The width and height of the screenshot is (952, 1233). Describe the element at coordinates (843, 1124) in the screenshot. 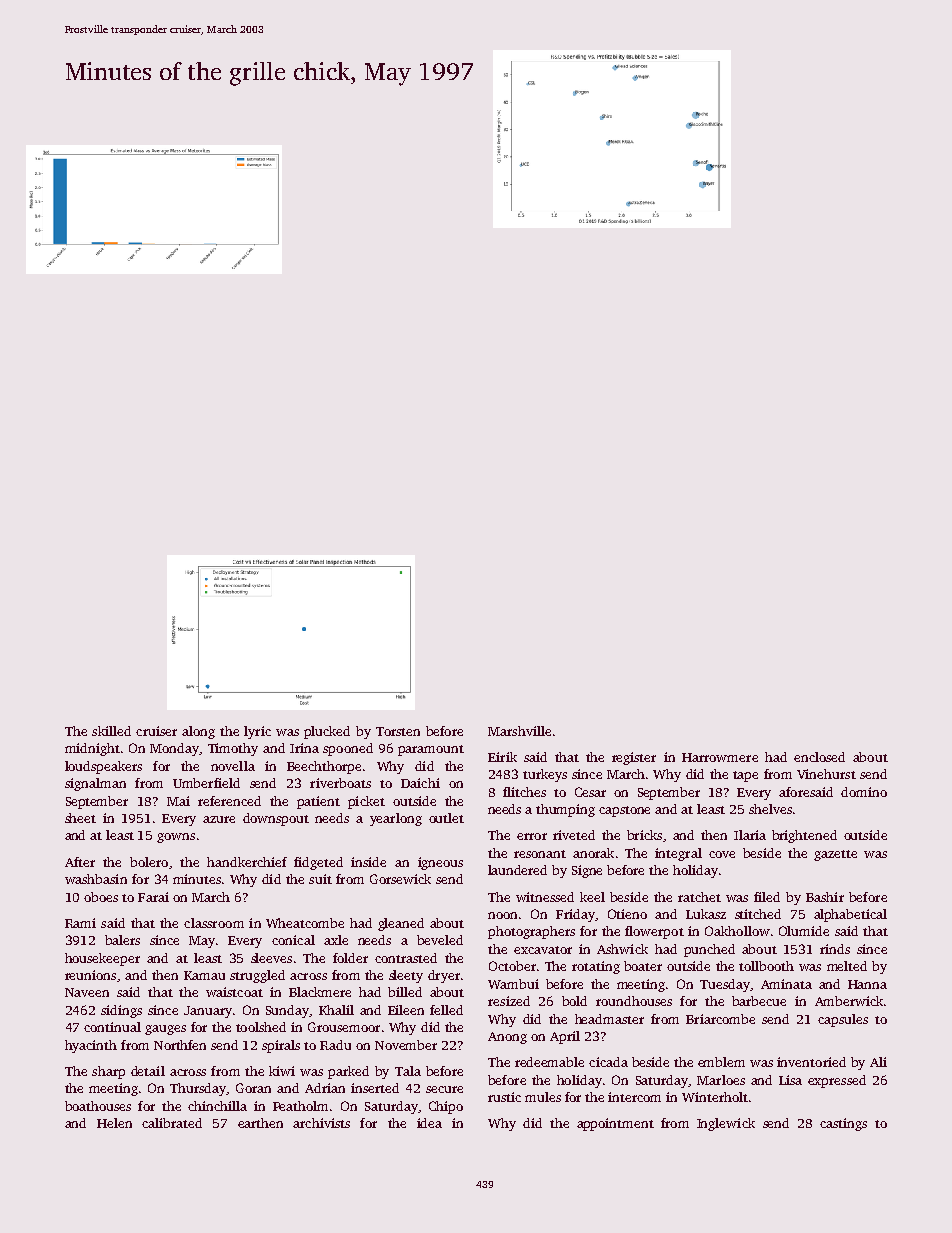

I see `castings` at that location.
